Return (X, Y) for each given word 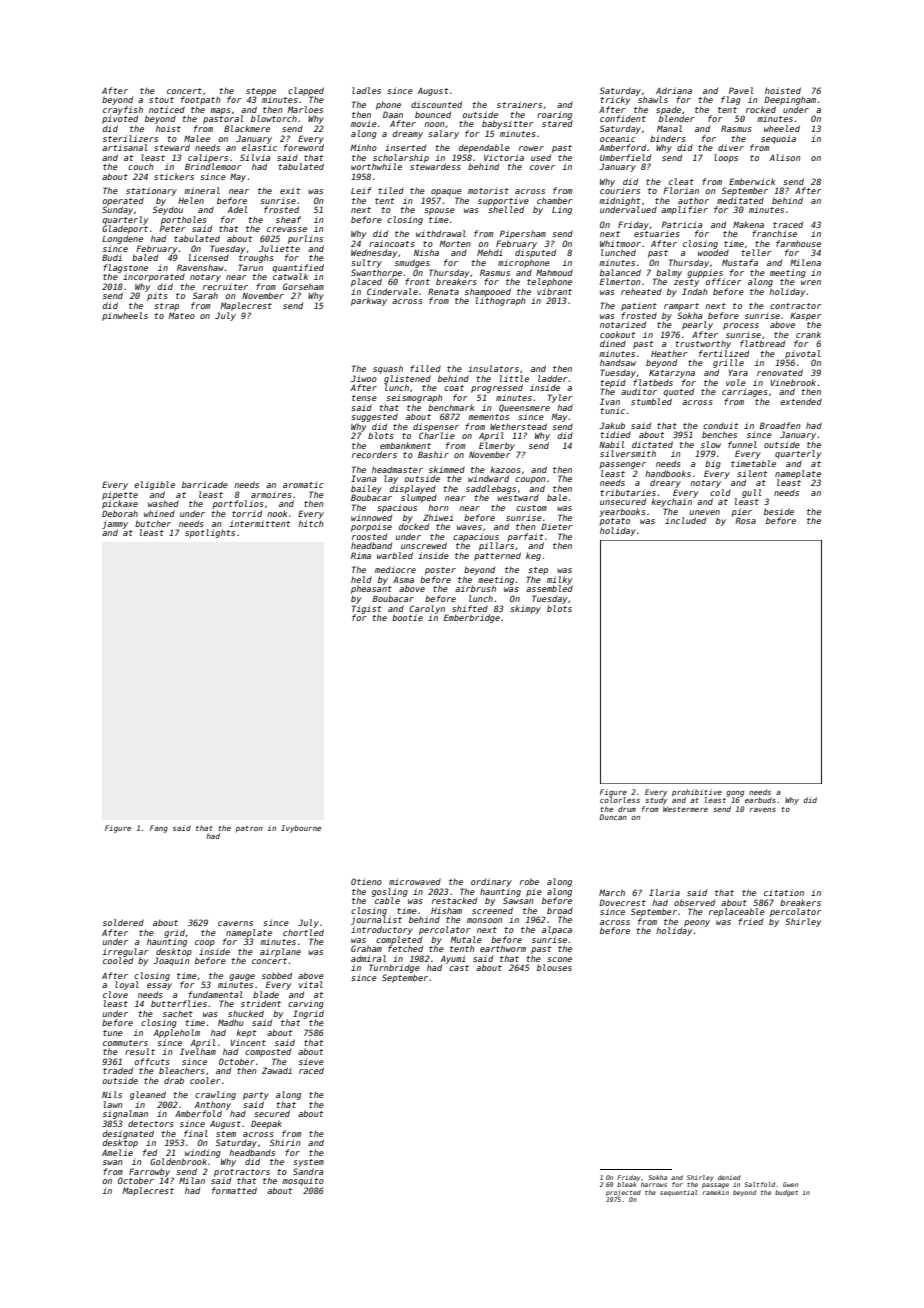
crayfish (123, 110)
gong (735, 794)
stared (557, 123)
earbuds (760, 800)
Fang (159, 829)
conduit (720, 425)
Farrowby (149, 1172)
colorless (620, 800)
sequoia (778, 139)
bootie (407, 617)
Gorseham (303, 286)
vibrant (554, 291)
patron (249, 829)
